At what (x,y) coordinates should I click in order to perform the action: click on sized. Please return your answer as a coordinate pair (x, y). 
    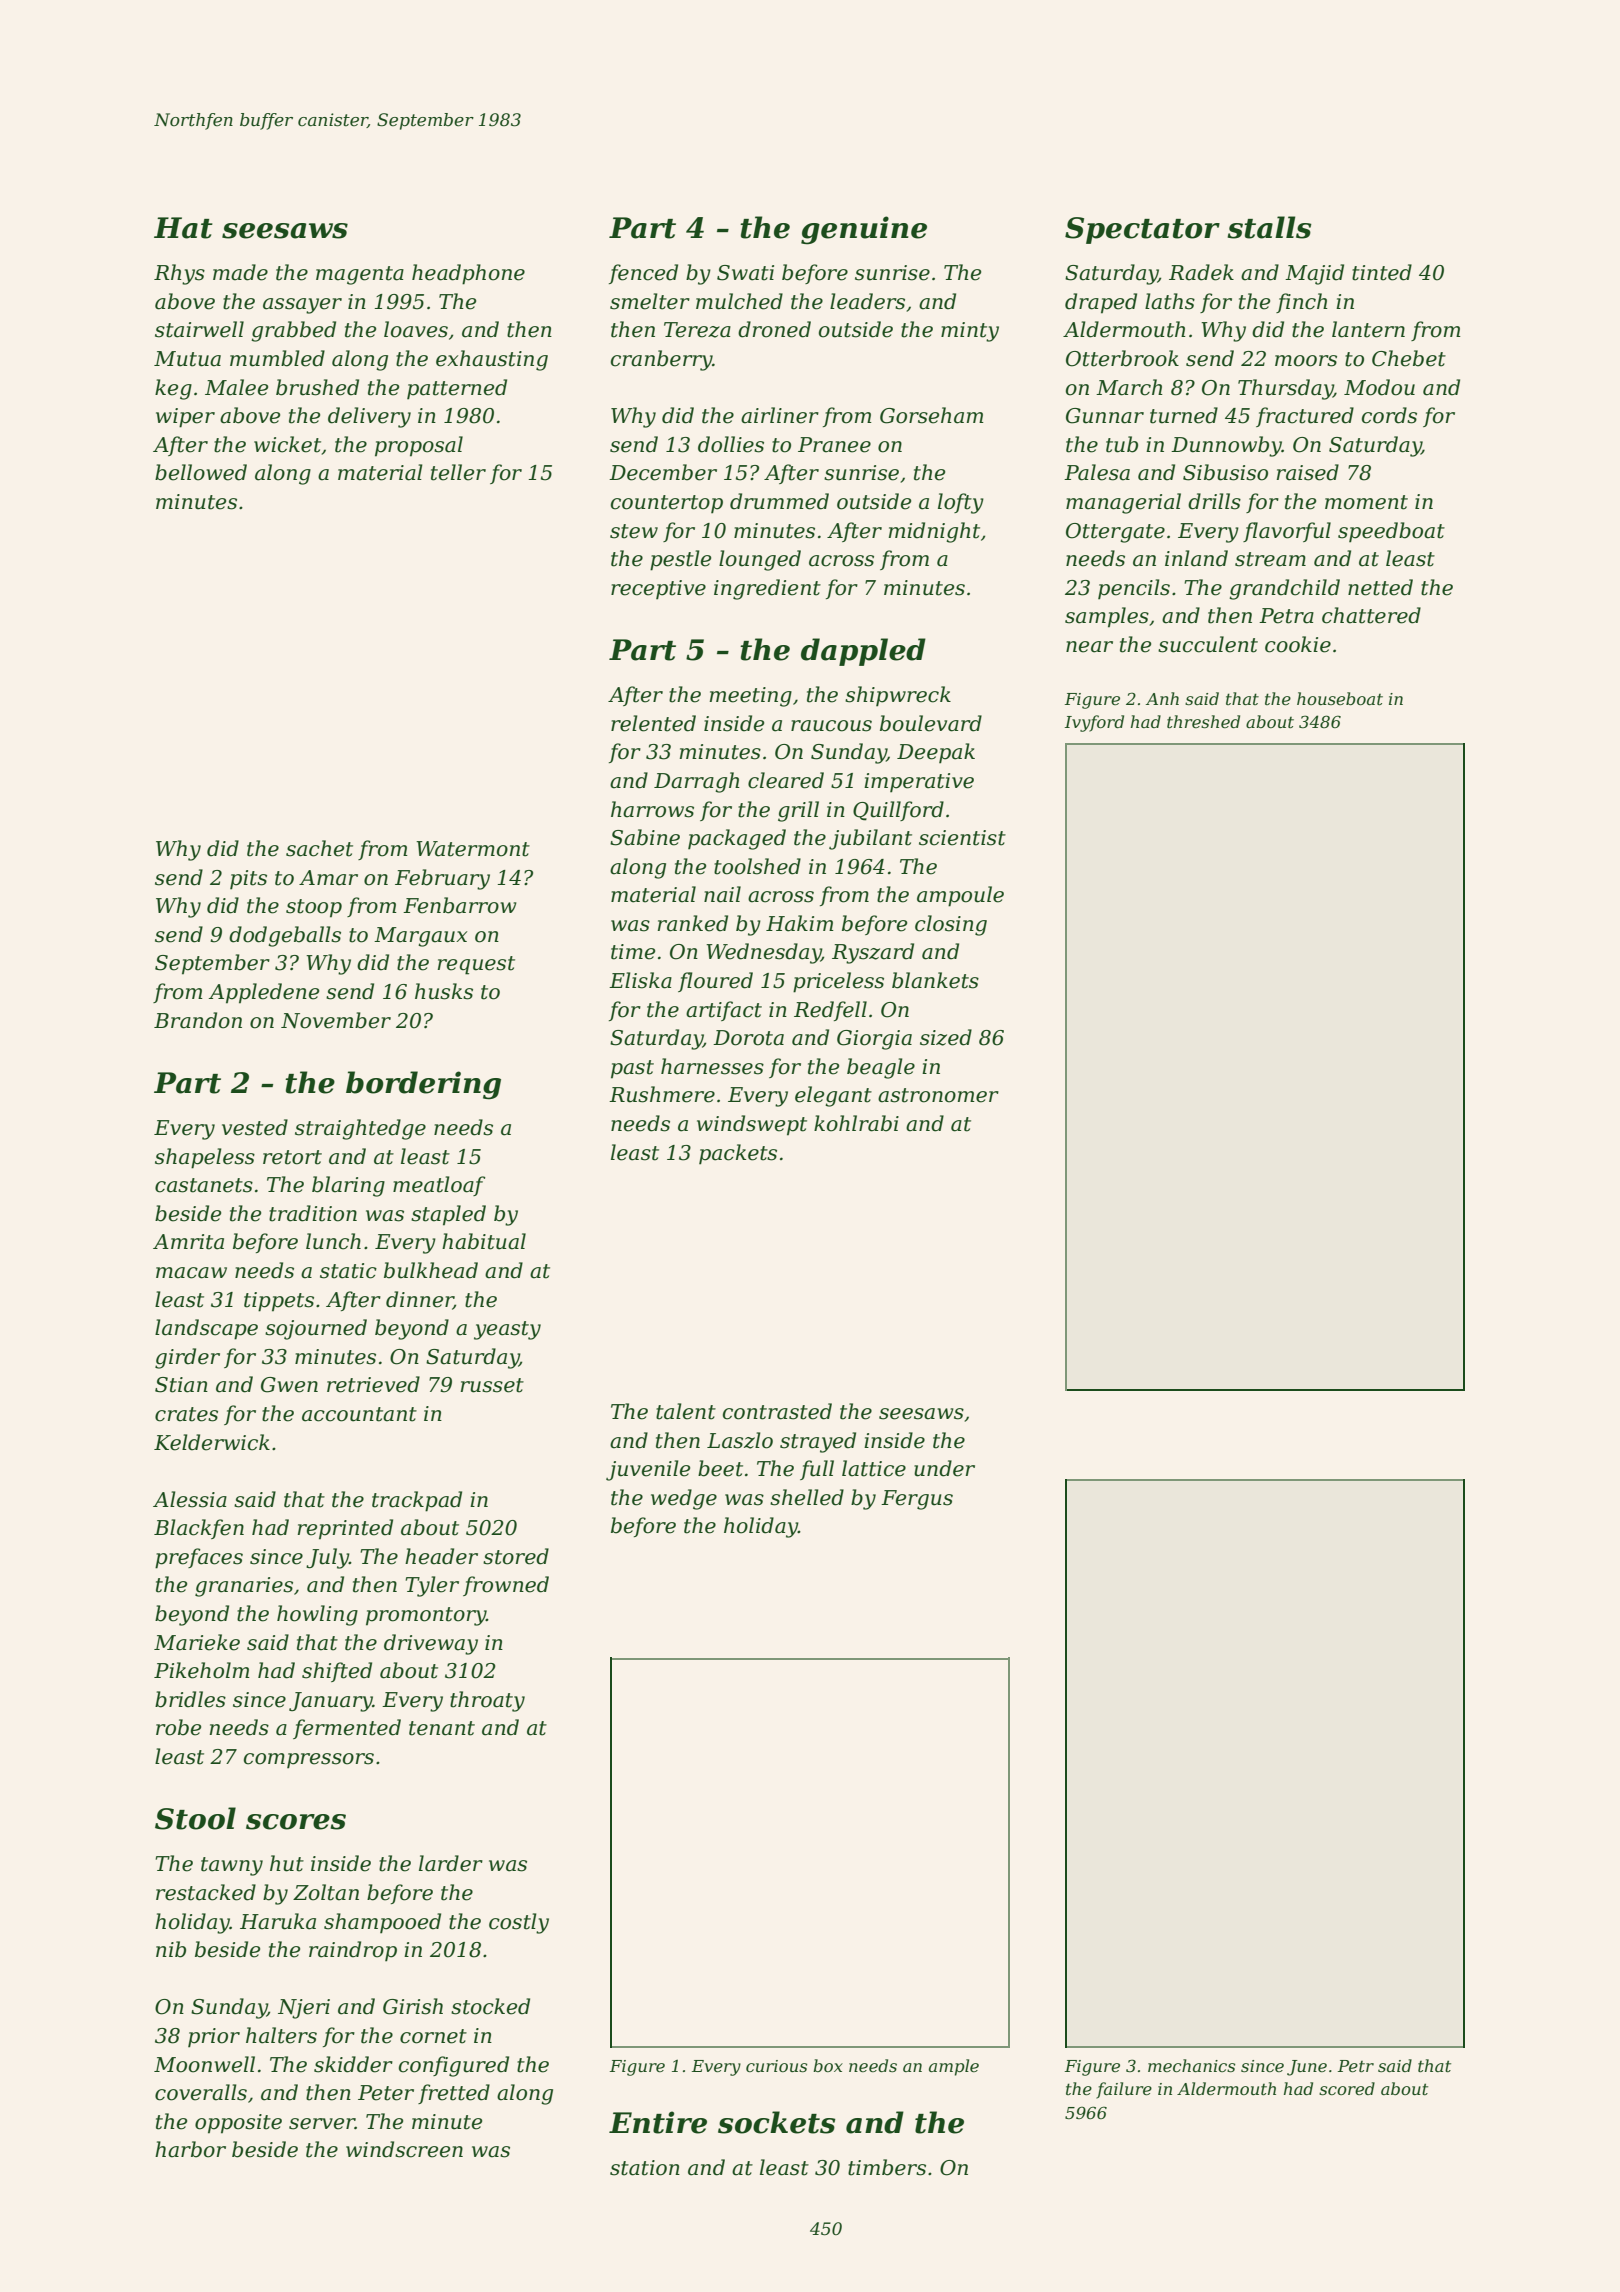
    Looking at the image, I should click on (946, 1037).
